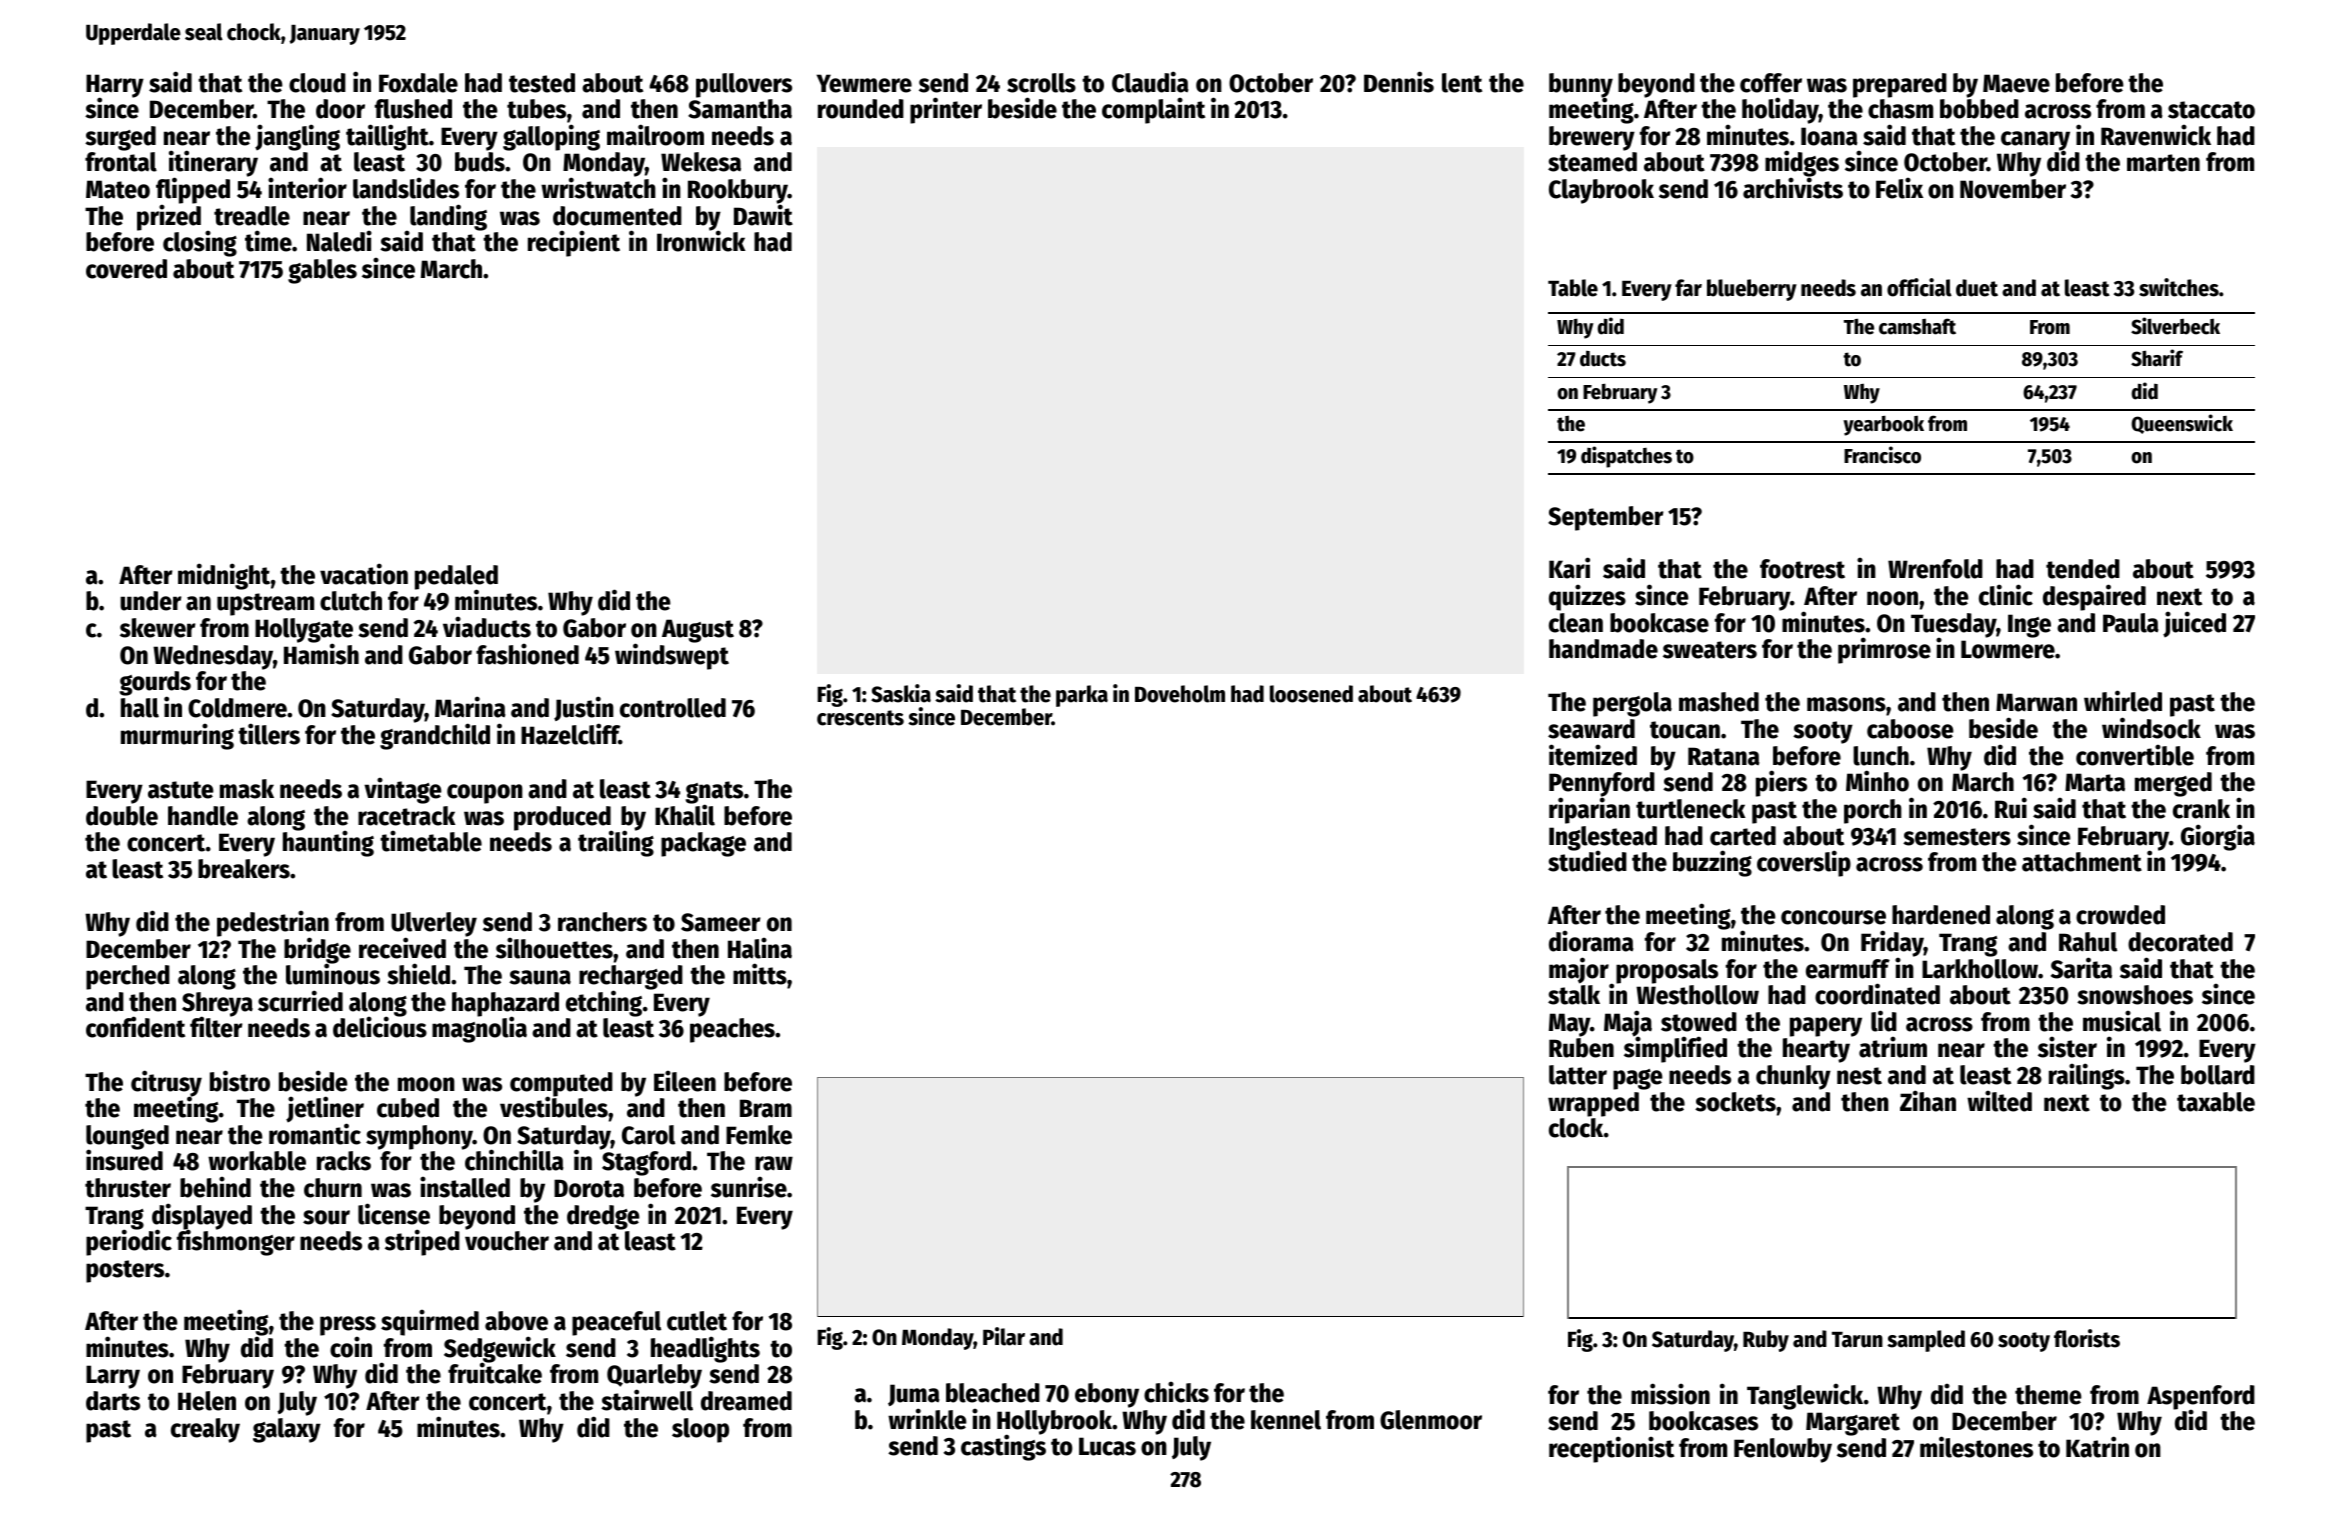 The width and height of the image is (2341, 1515). Describe the element at coordinates (1626, 457) in the image. I see `dispatches` at that location.
